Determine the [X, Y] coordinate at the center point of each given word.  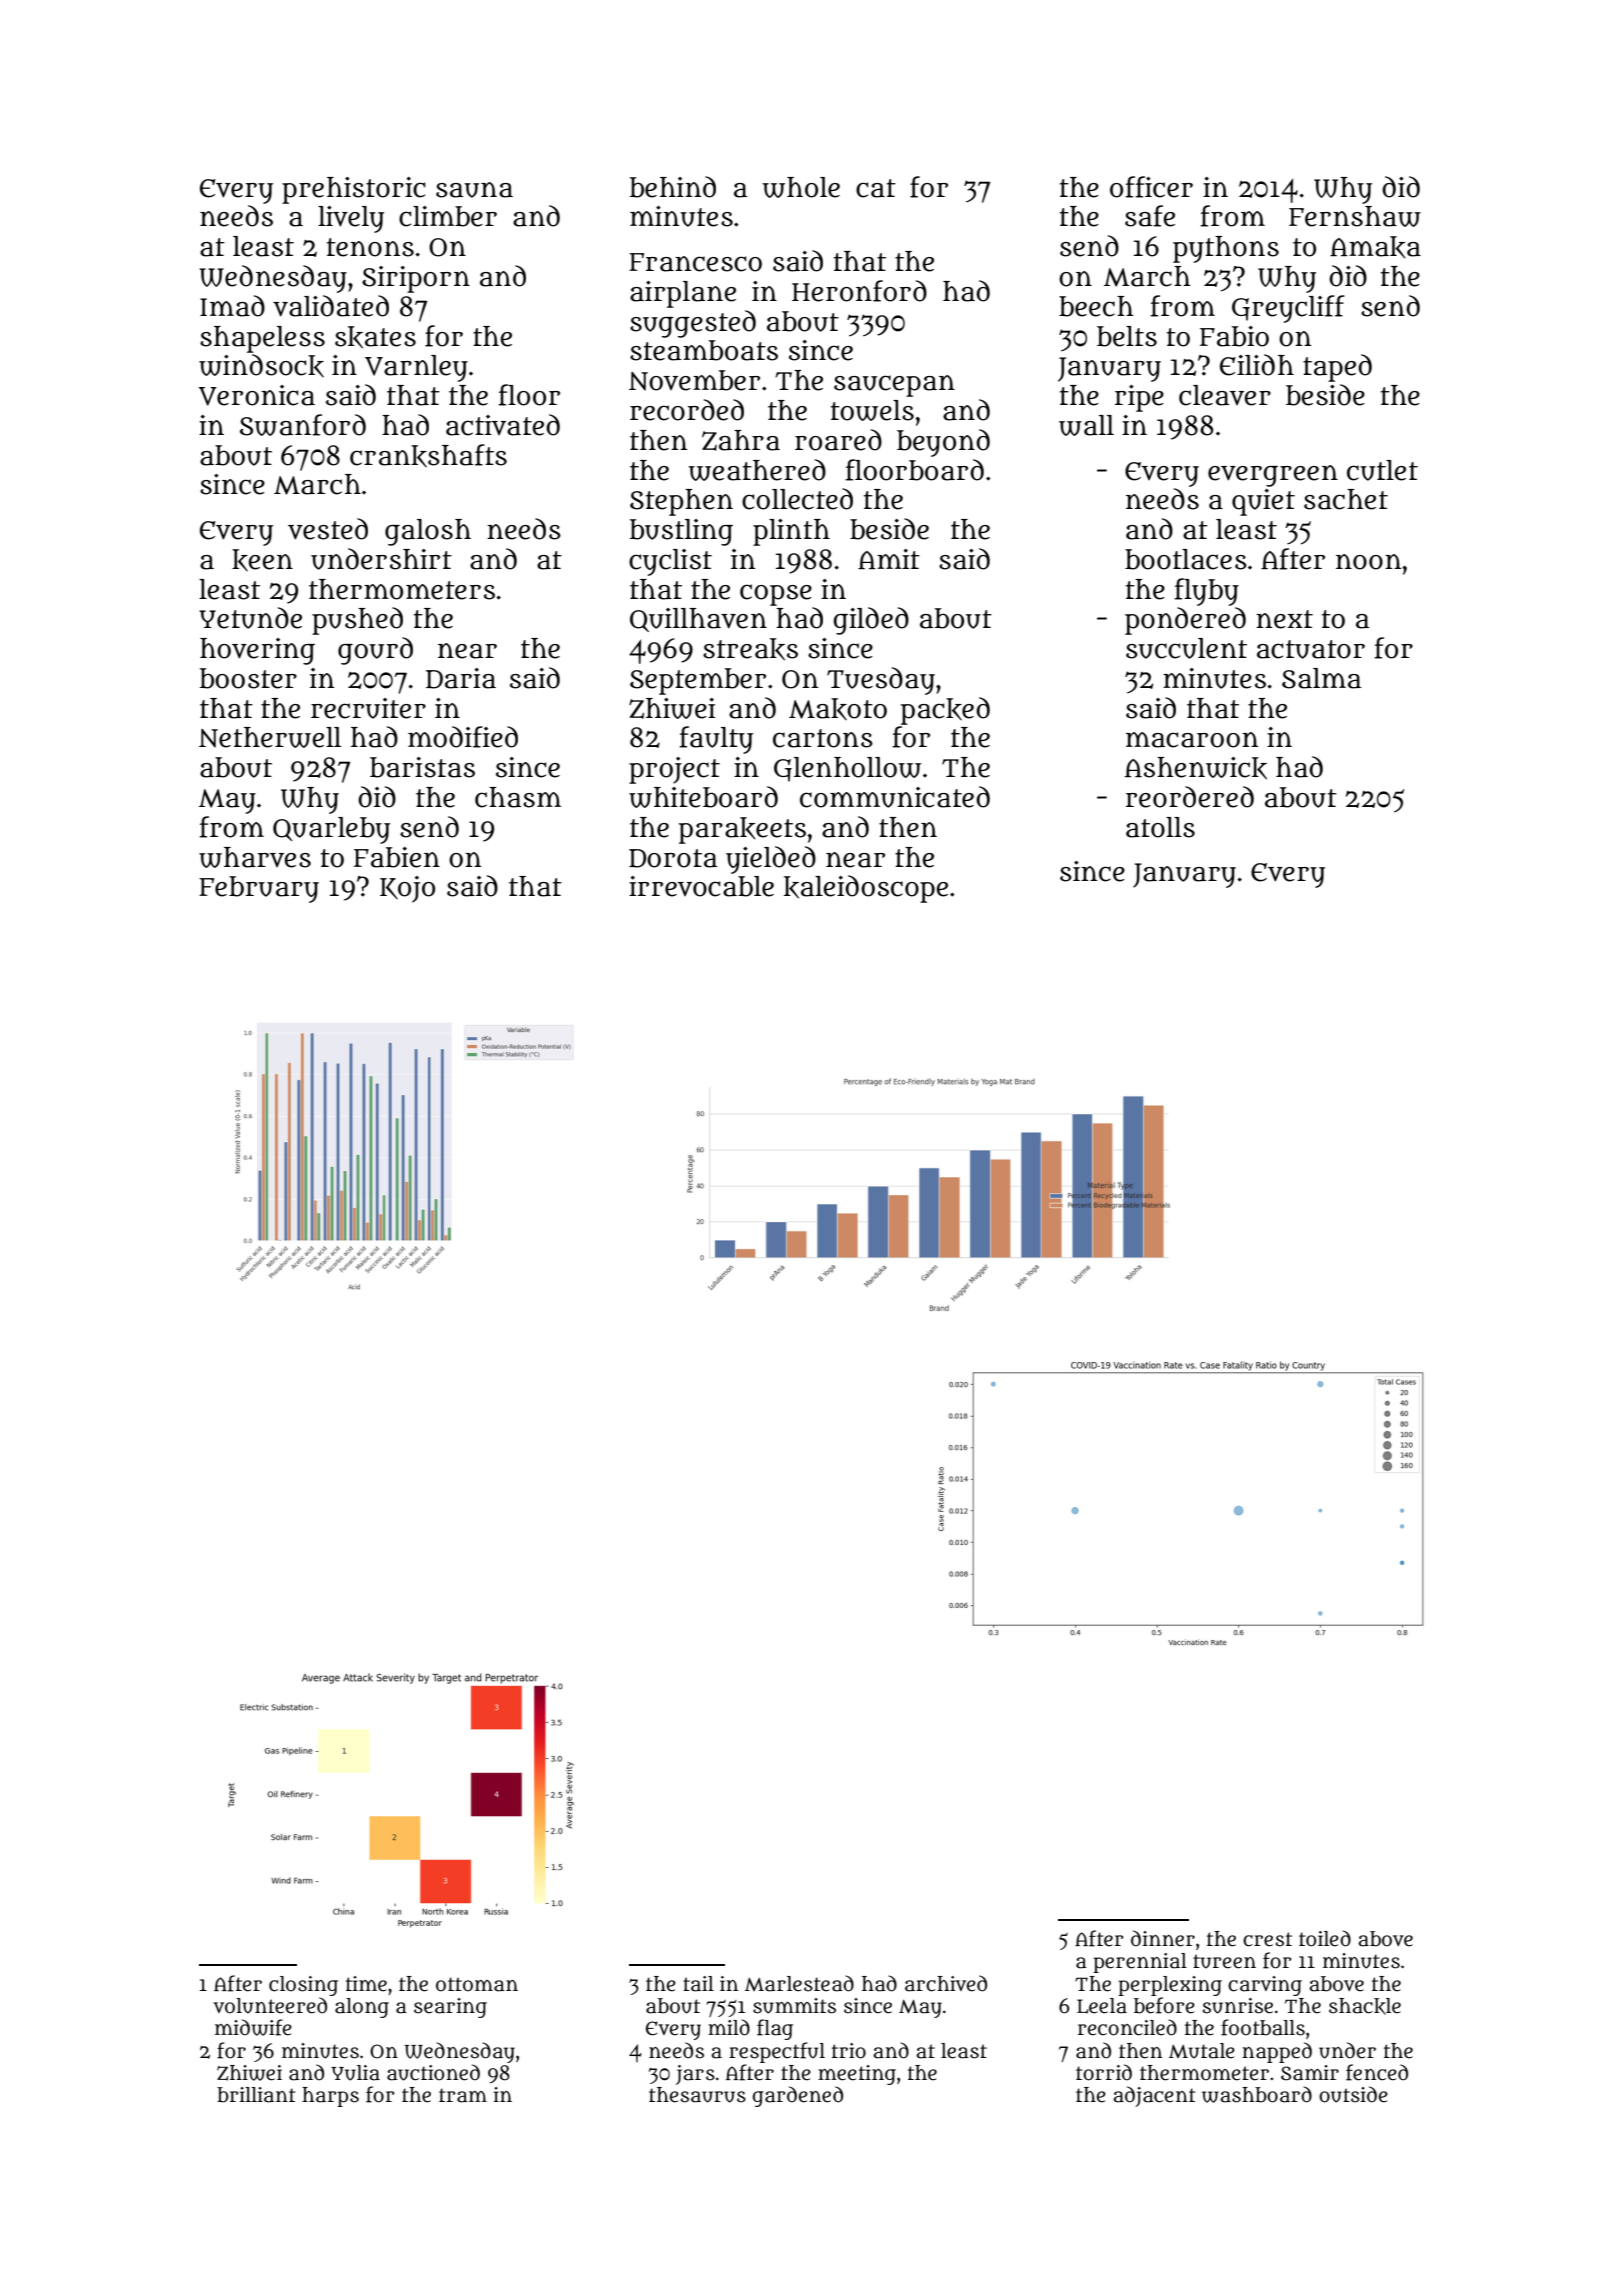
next [1284, 619]
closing [303, 1986]
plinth [791, 532]
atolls [1160, 827]
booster [248, 678]
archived [946, 1983]
